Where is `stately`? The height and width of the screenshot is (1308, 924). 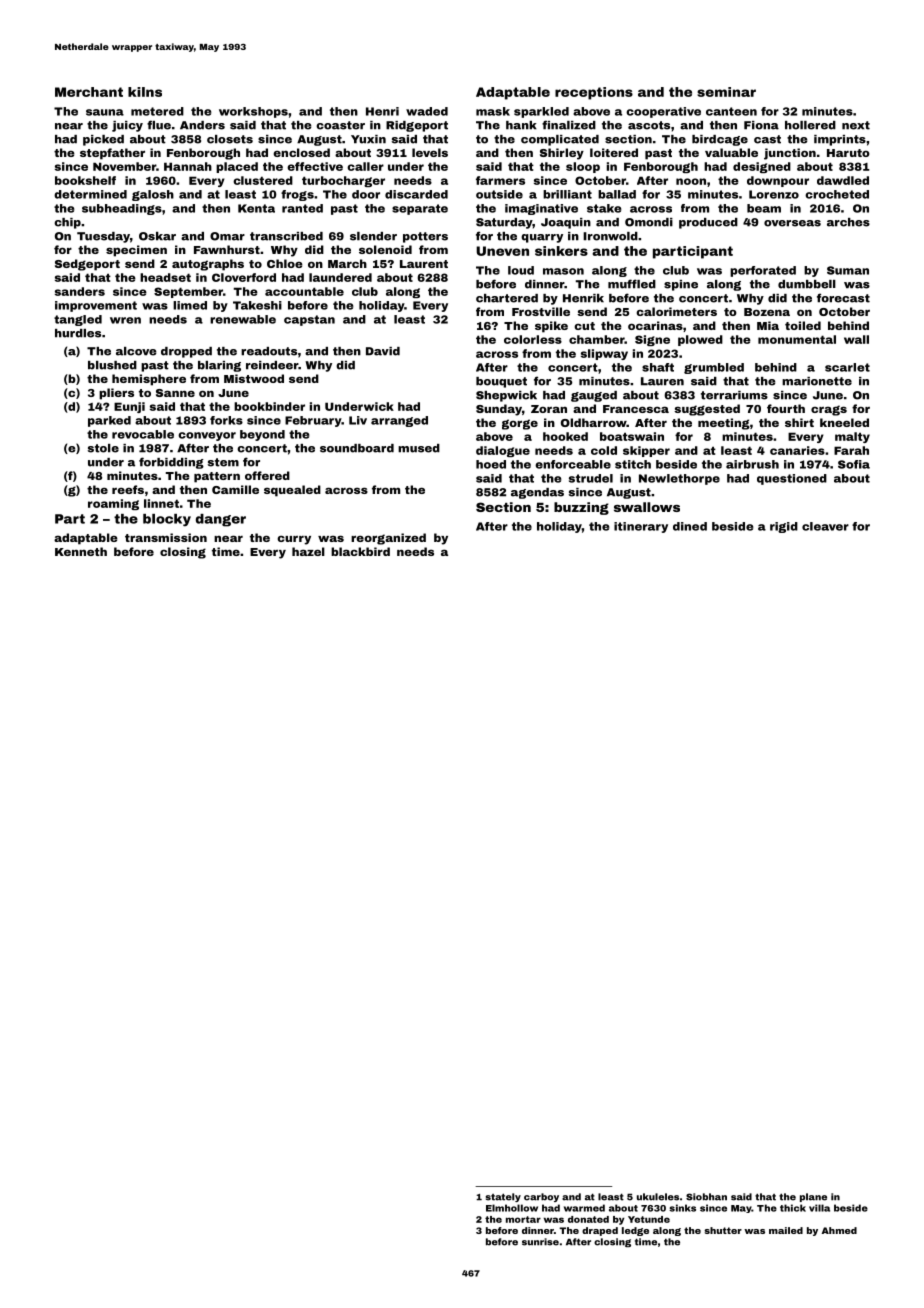
stately is located at coordinates (503, 1197).
